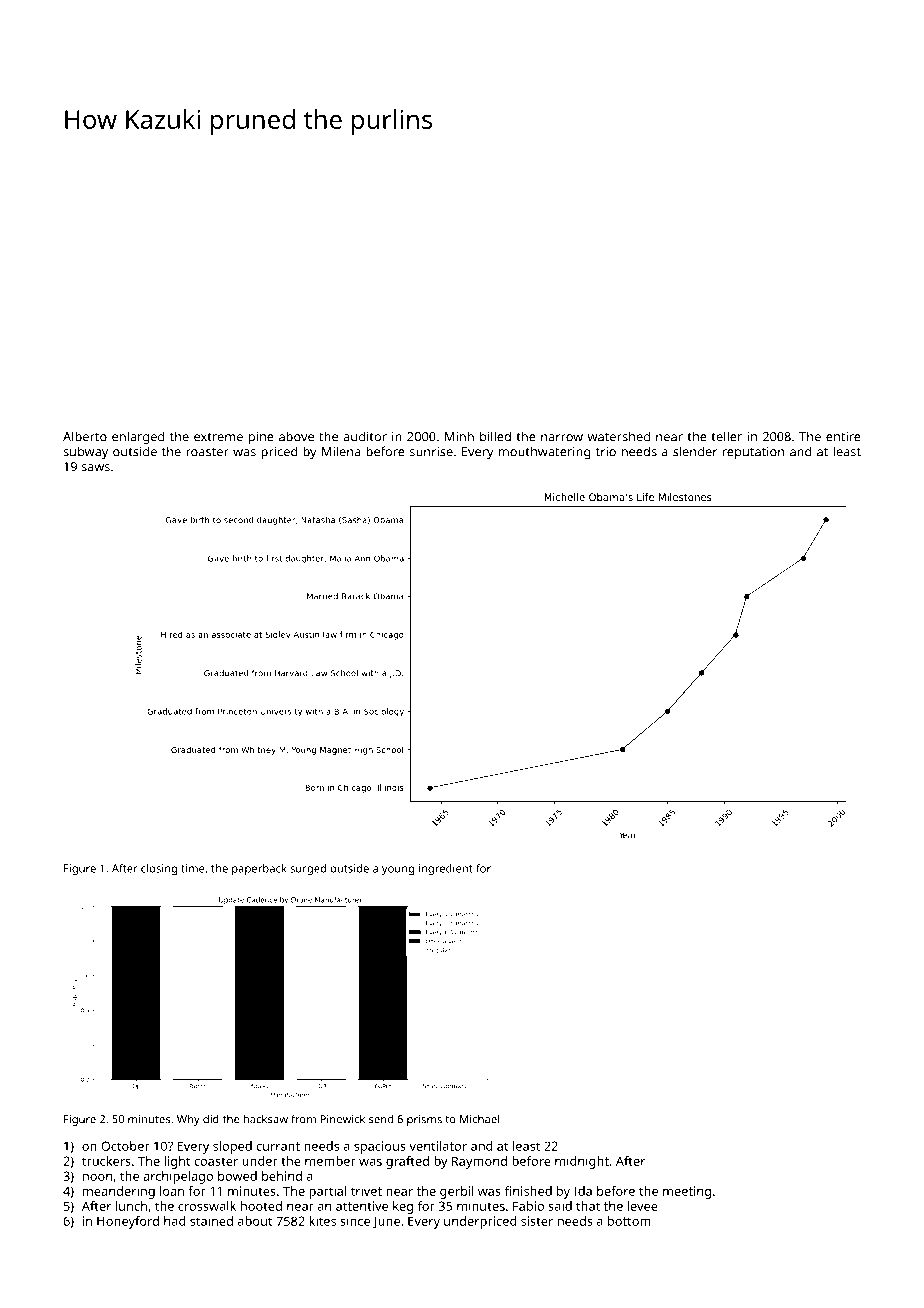 Image resolution: width=924 pixels, height=1308 pixels. I want to click on Why, so click(188, 1120).
